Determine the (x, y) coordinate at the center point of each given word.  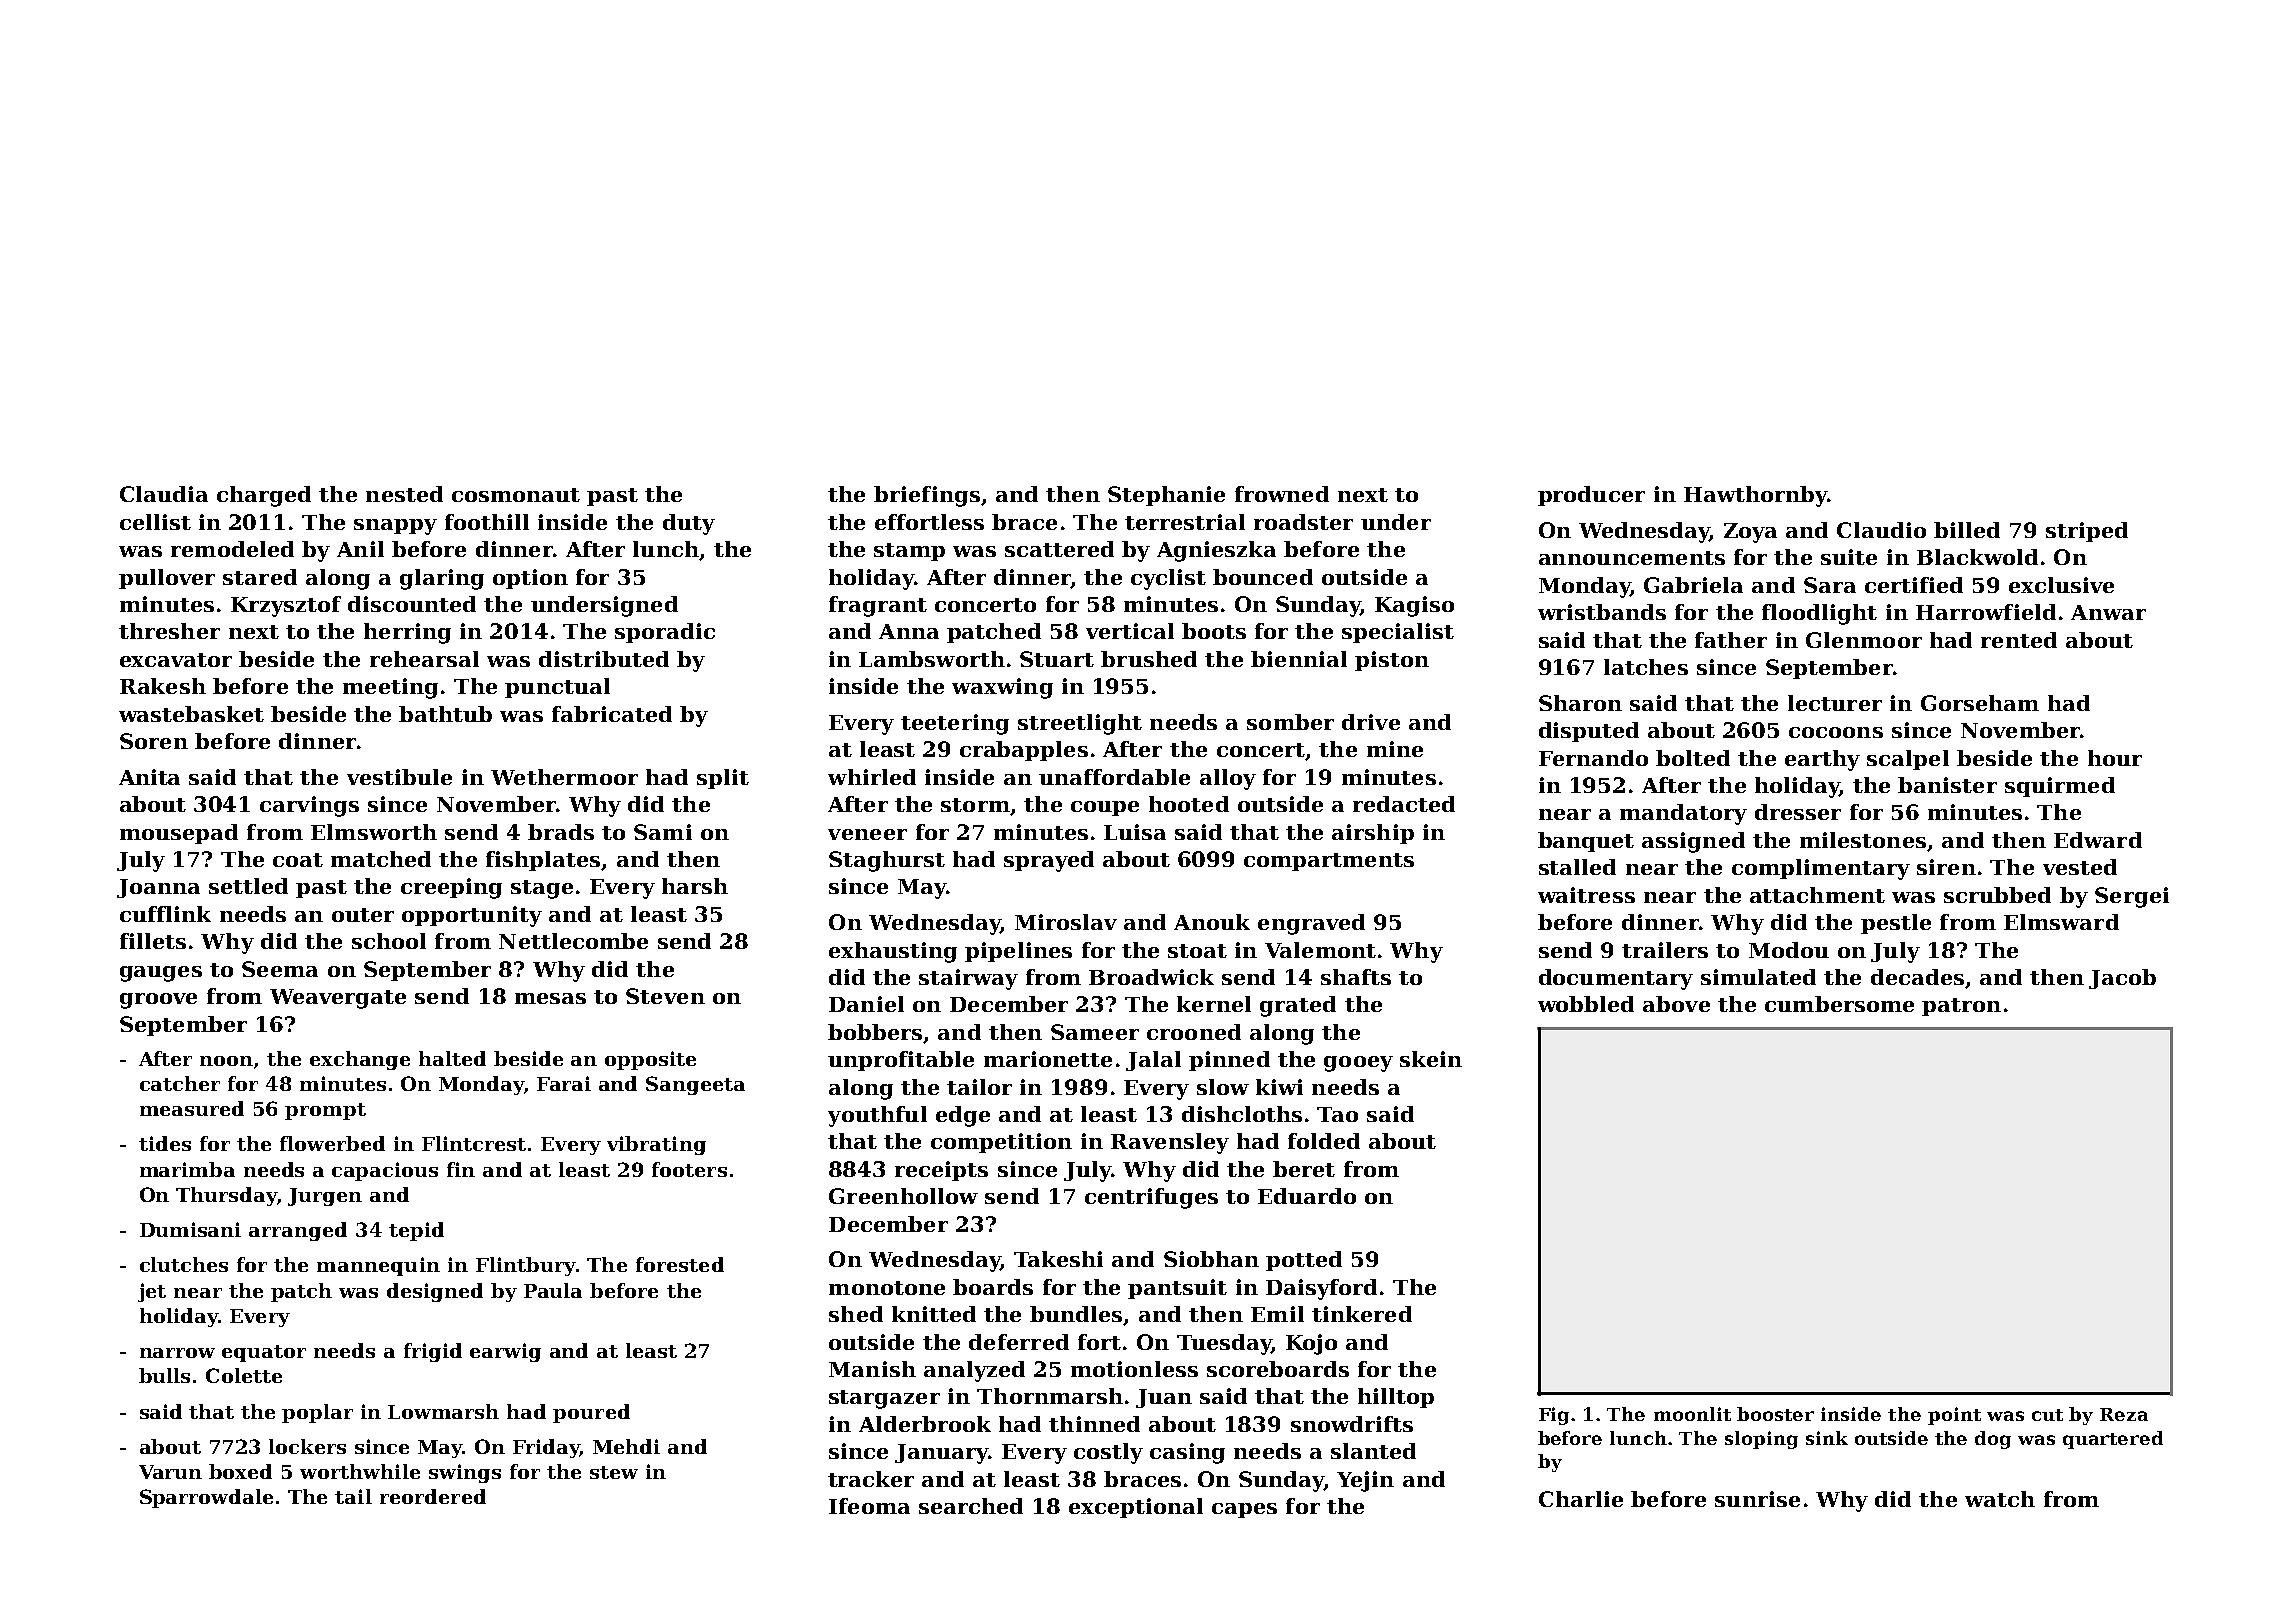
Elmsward (2061, 922)
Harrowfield (1986, 612)
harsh (695, 886)
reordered (433, 1496)
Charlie (1581, 1499)
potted (1304, 1261)
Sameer (1095, 1032)
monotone (887, 1288)
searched (971, 1506)
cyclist (1168, 579)
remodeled (232, 549)
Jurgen (325, 1197)
